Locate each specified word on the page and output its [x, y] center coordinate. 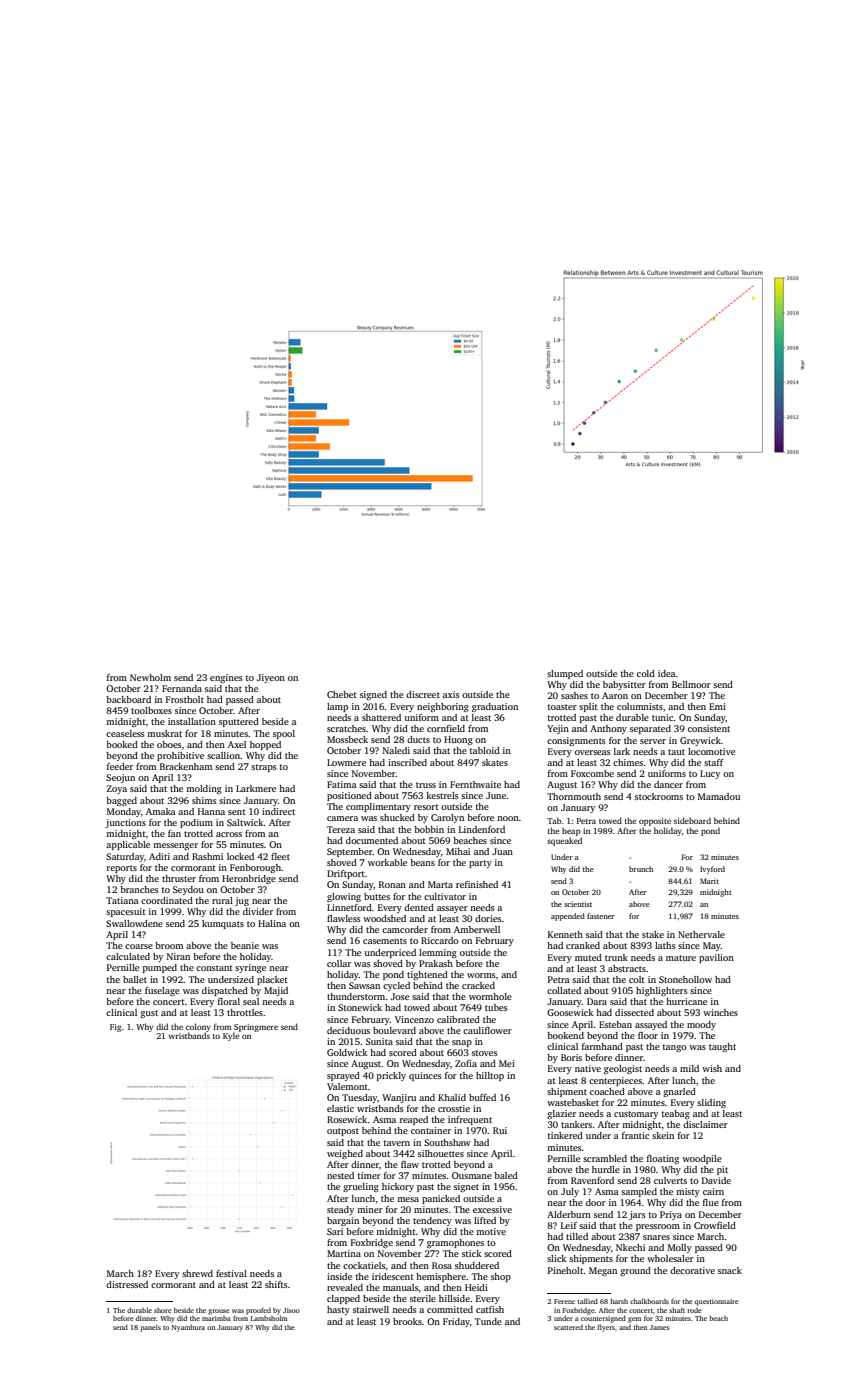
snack [730, 1270]
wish [712, 1068]
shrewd [197, 1273]
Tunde [488, 1321]
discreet [423, 694]
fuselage [162, 991]
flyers [606, 1328]
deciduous [348, 1030]
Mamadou [719, 796]
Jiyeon [271, 678]
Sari [335, 1231]
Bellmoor [691, 684]
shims [204, 800]
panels [151, 1328]
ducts [418, 739]
